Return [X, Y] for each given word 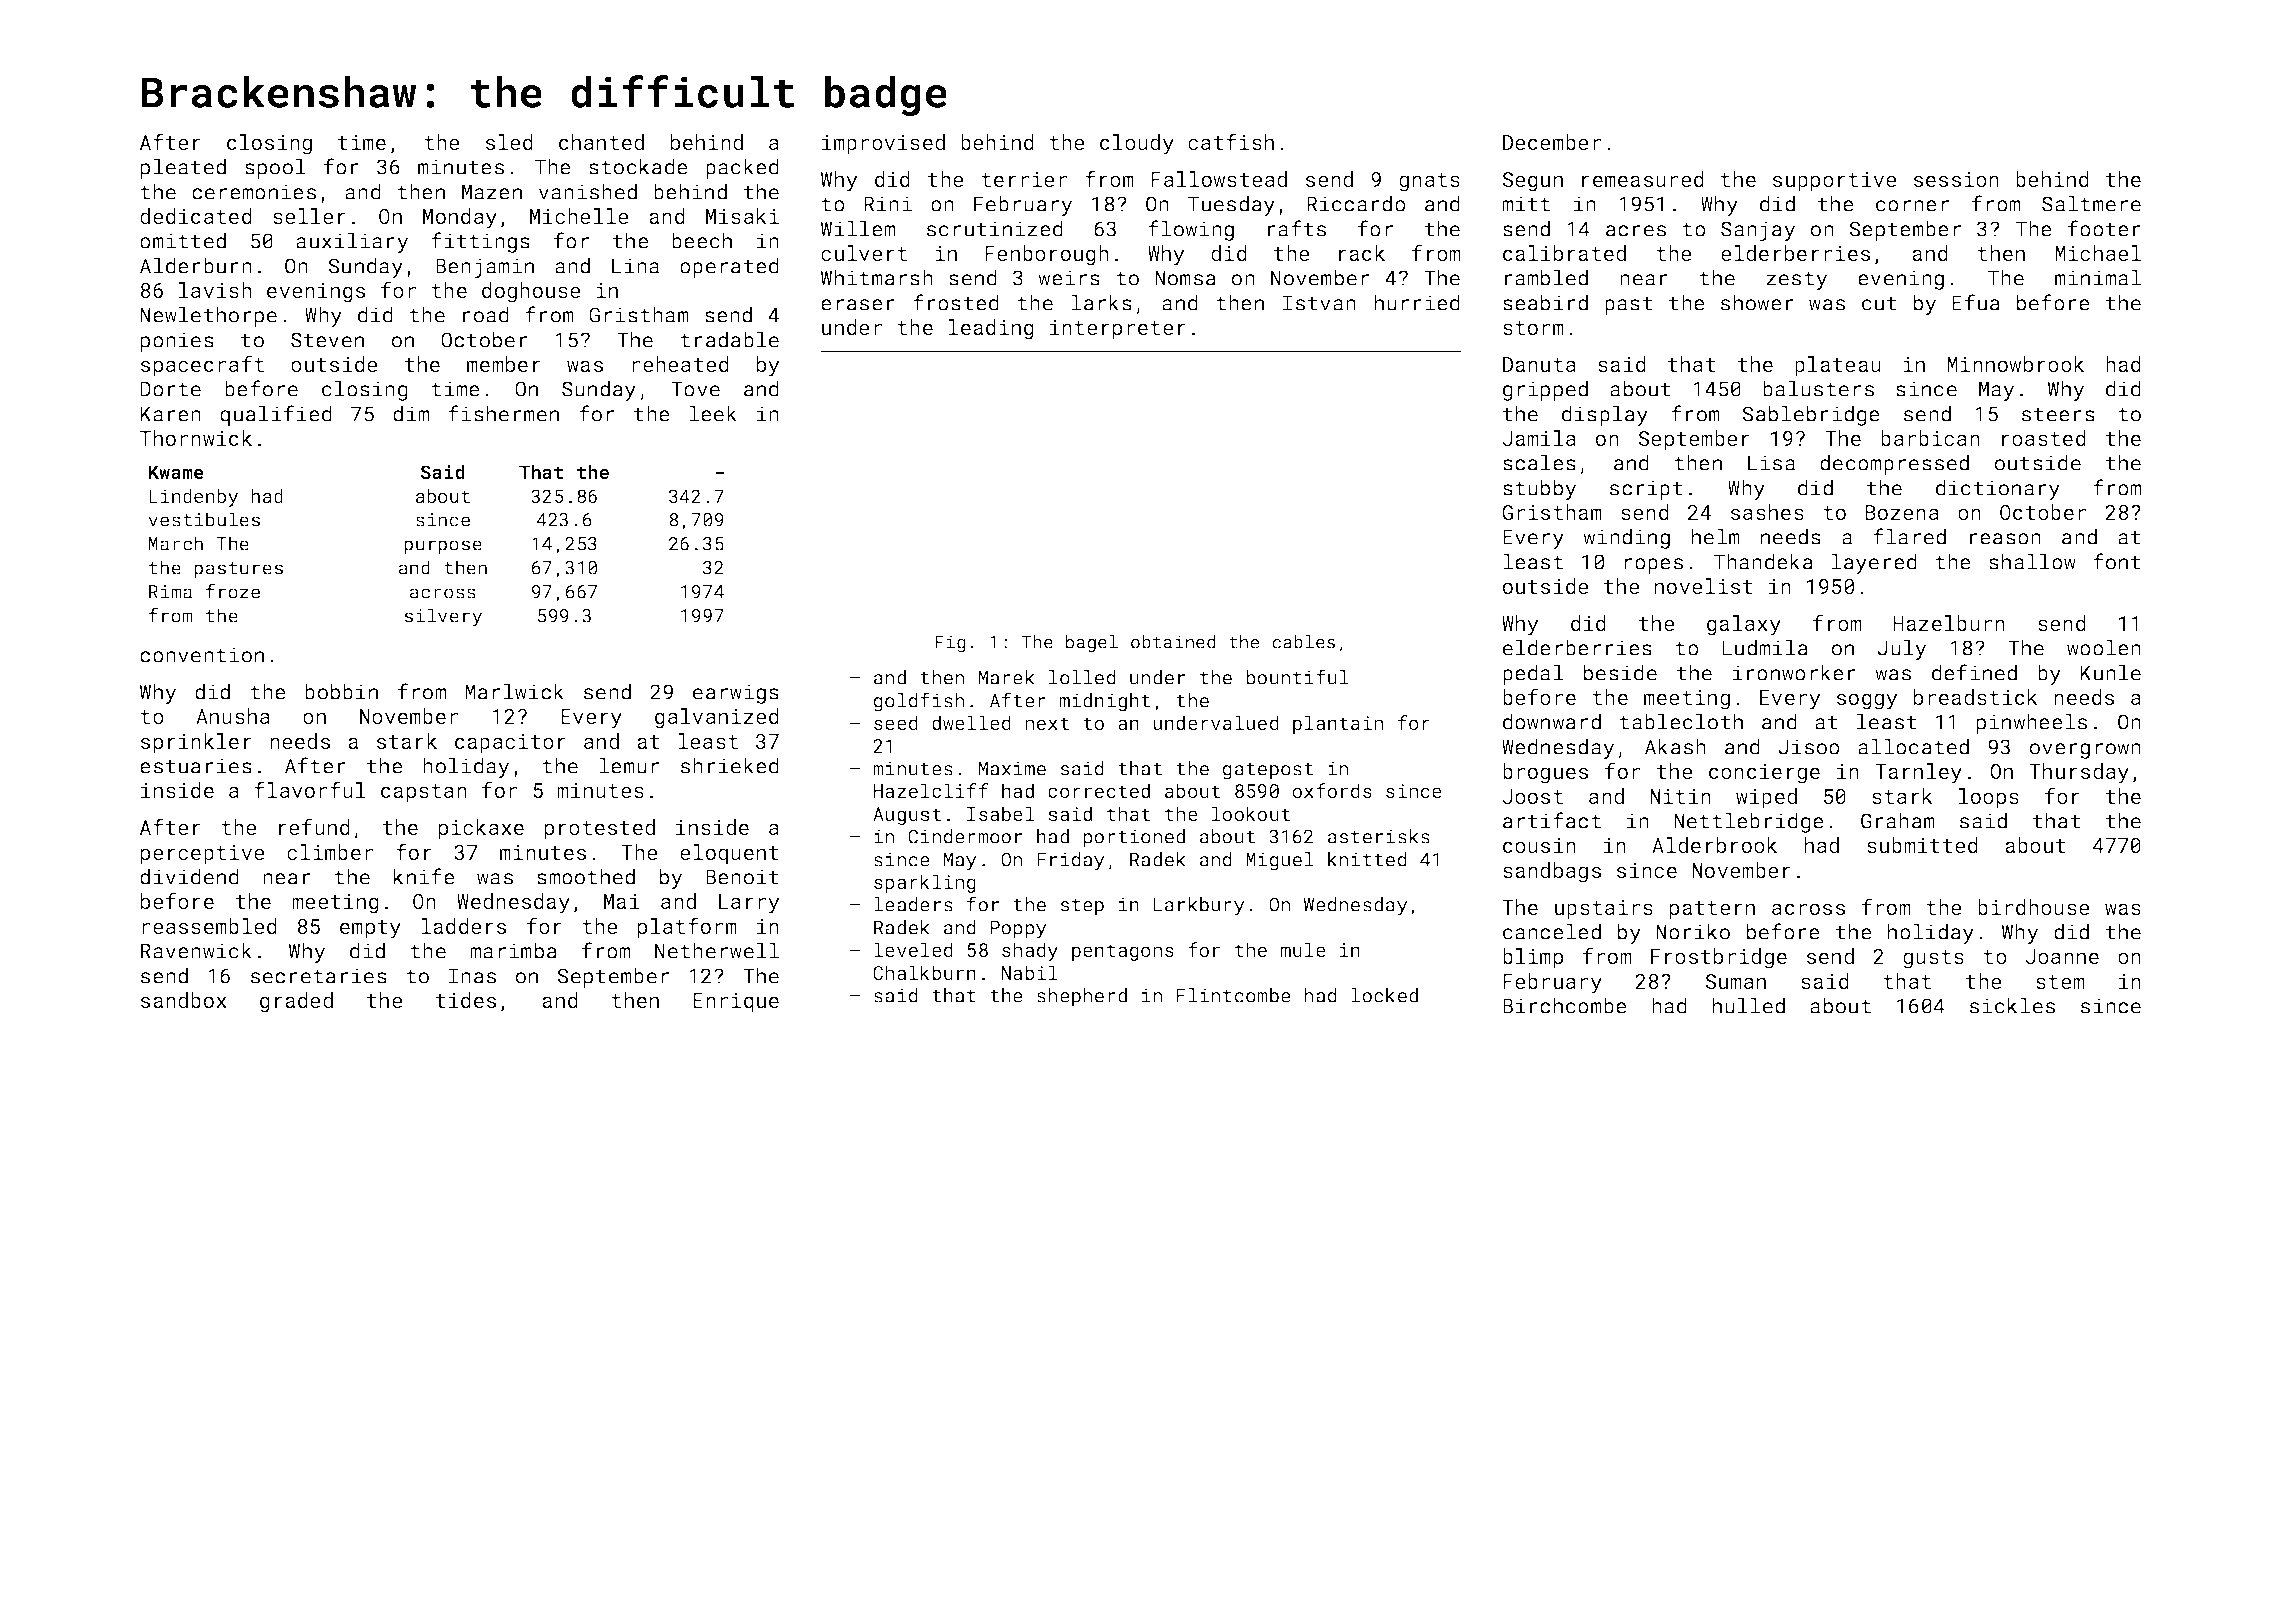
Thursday [2079, 773]
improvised [883, 144]
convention [202, 655]
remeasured [1643, 179]
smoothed [586, 876]
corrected [1099, 790]
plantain [1338, 724]
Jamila [1539, 438]
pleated [183, 168]
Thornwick [196, 438]
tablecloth [1681, 721]
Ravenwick [196, 950]
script [1646, 490]
